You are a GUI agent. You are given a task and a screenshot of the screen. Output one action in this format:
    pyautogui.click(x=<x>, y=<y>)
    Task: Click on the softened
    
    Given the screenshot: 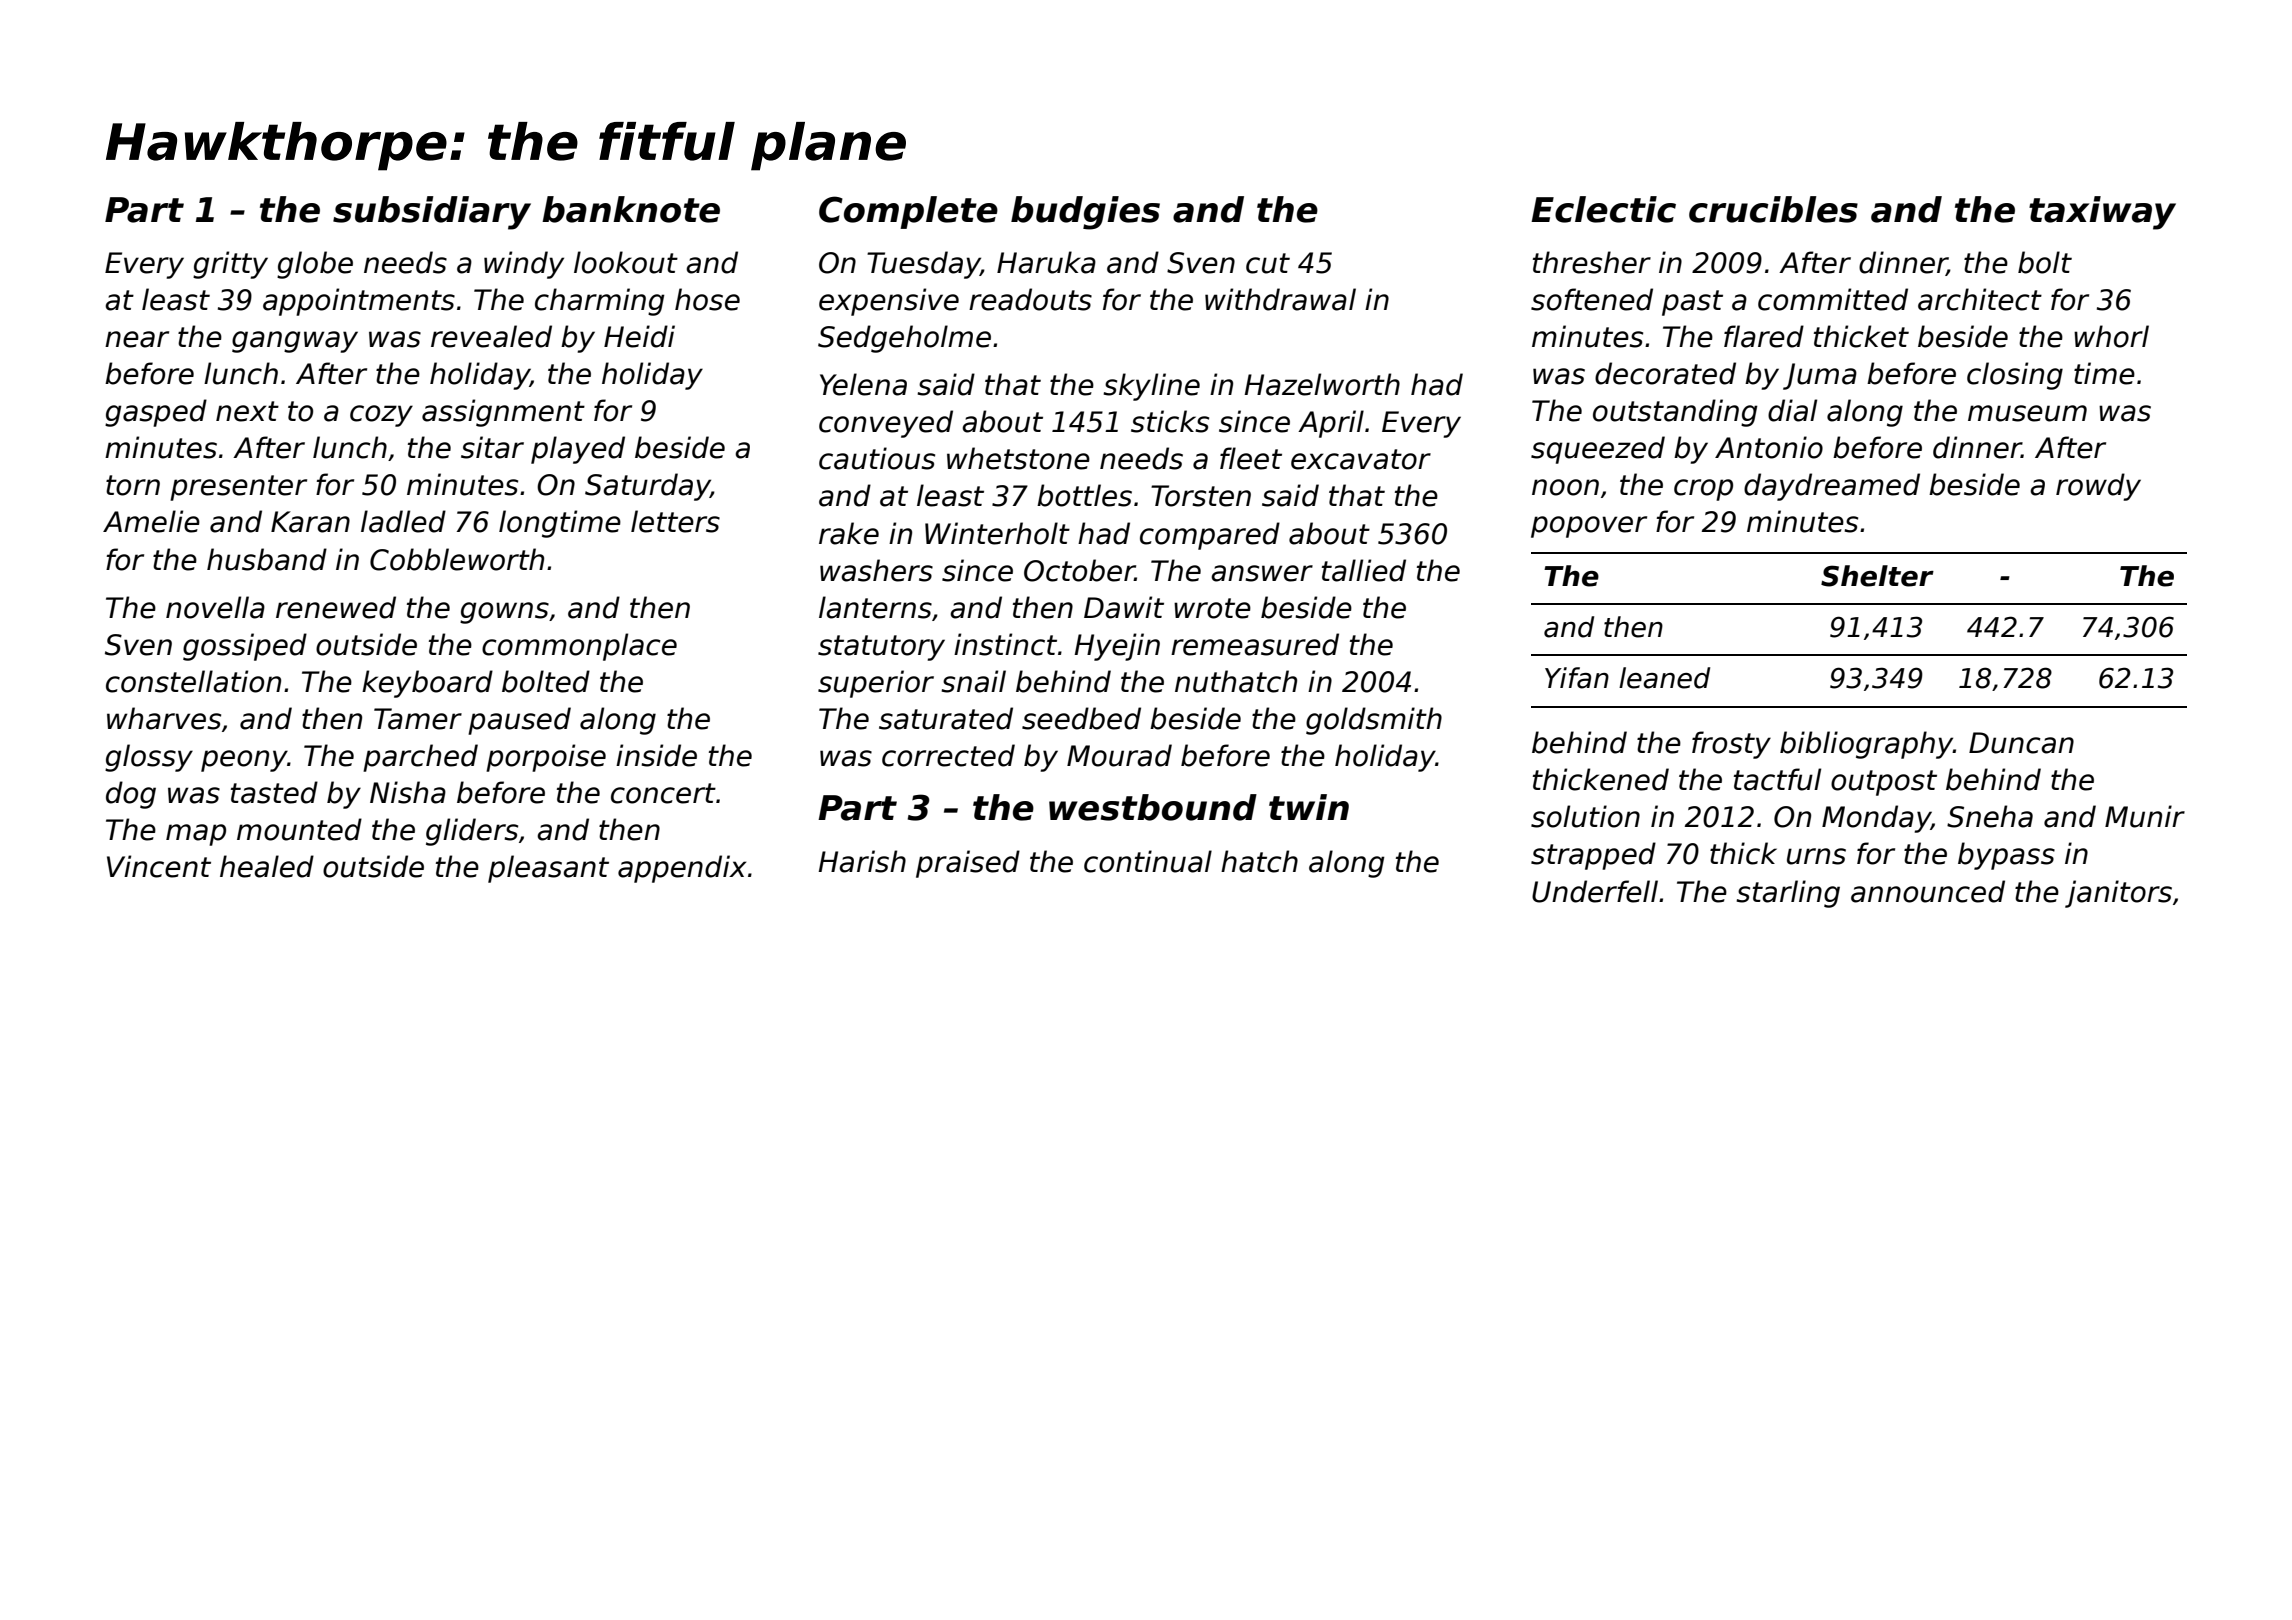 What is the action you would take?
    pyautogui.click(x=1592, y=299)
